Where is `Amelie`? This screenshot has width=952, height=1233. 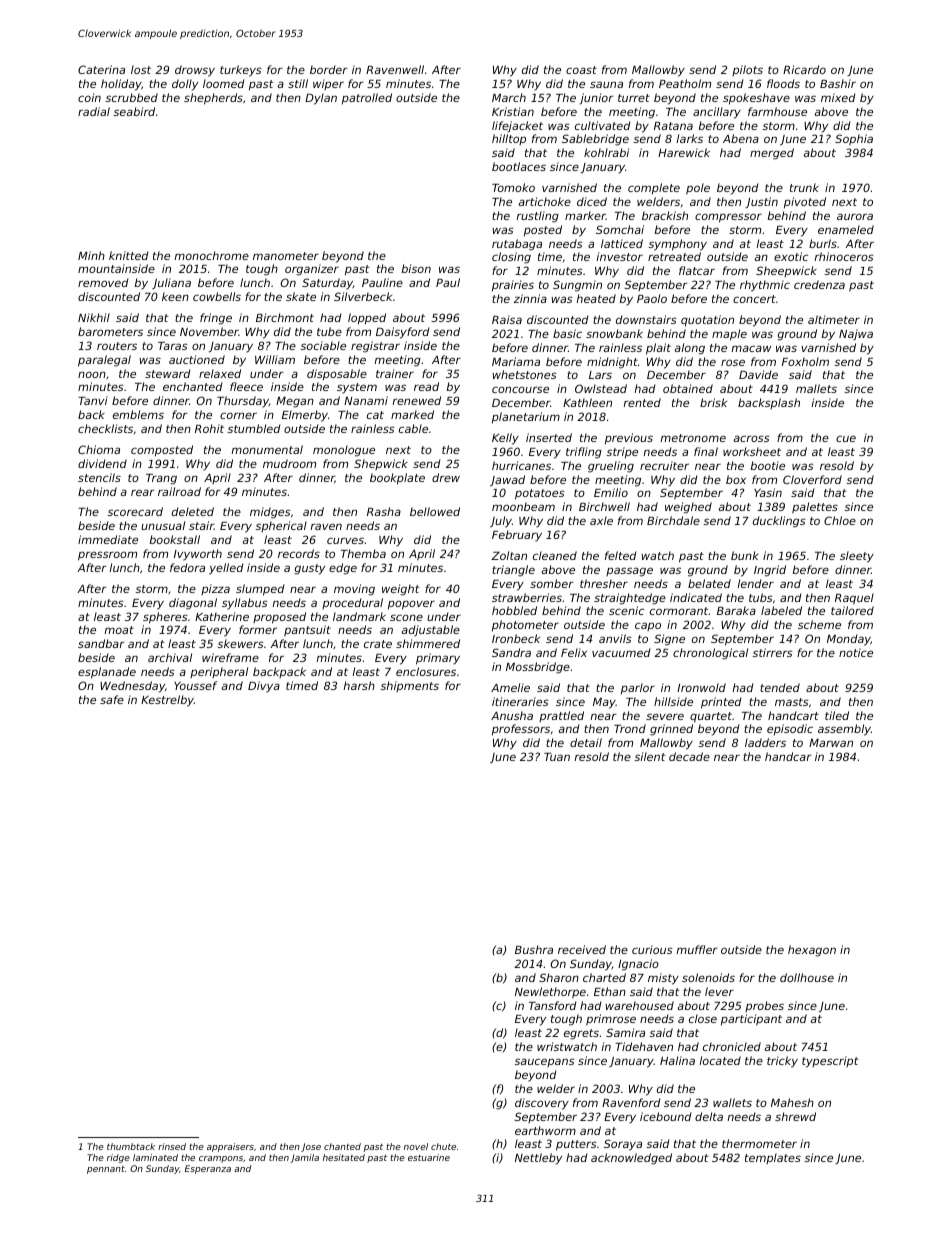 Amelie is located at coordinates (510, 687).
